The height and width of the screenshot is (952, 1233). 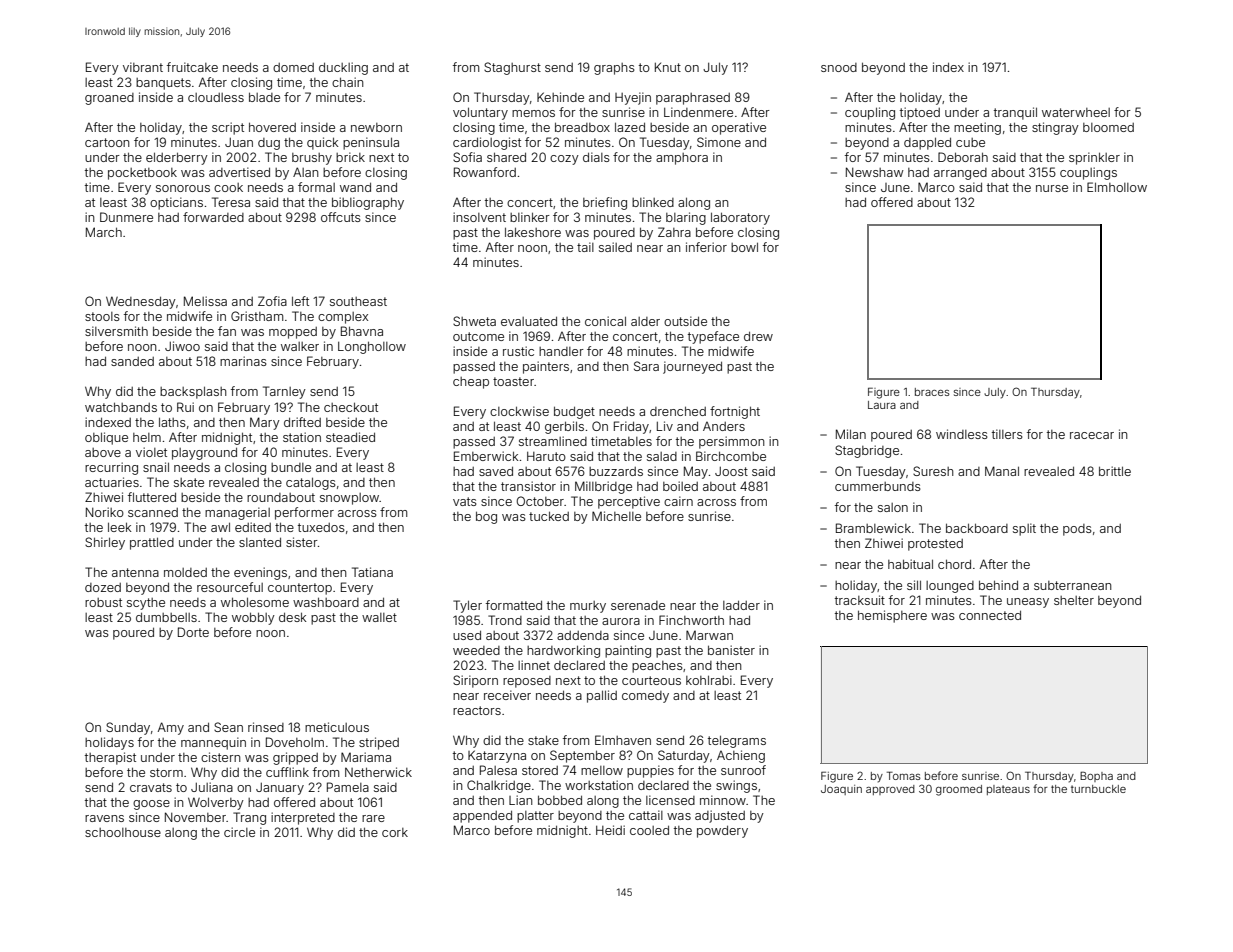 What do you see at coordinates (758, 336) in the screenshot?
I see `drew` at bounding box center [758, 336].
